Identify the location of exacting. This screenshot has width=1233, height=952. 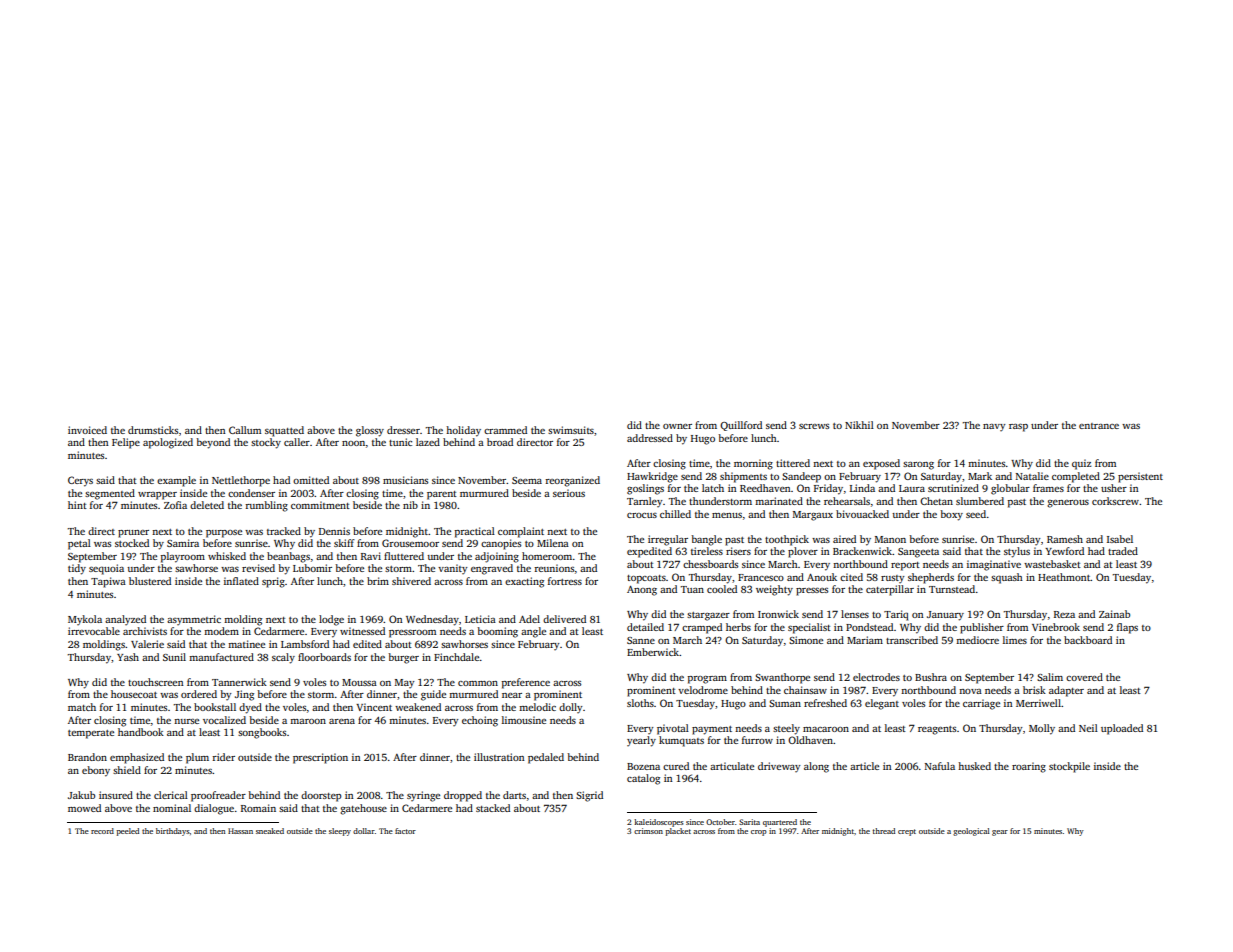
(524, 582).
